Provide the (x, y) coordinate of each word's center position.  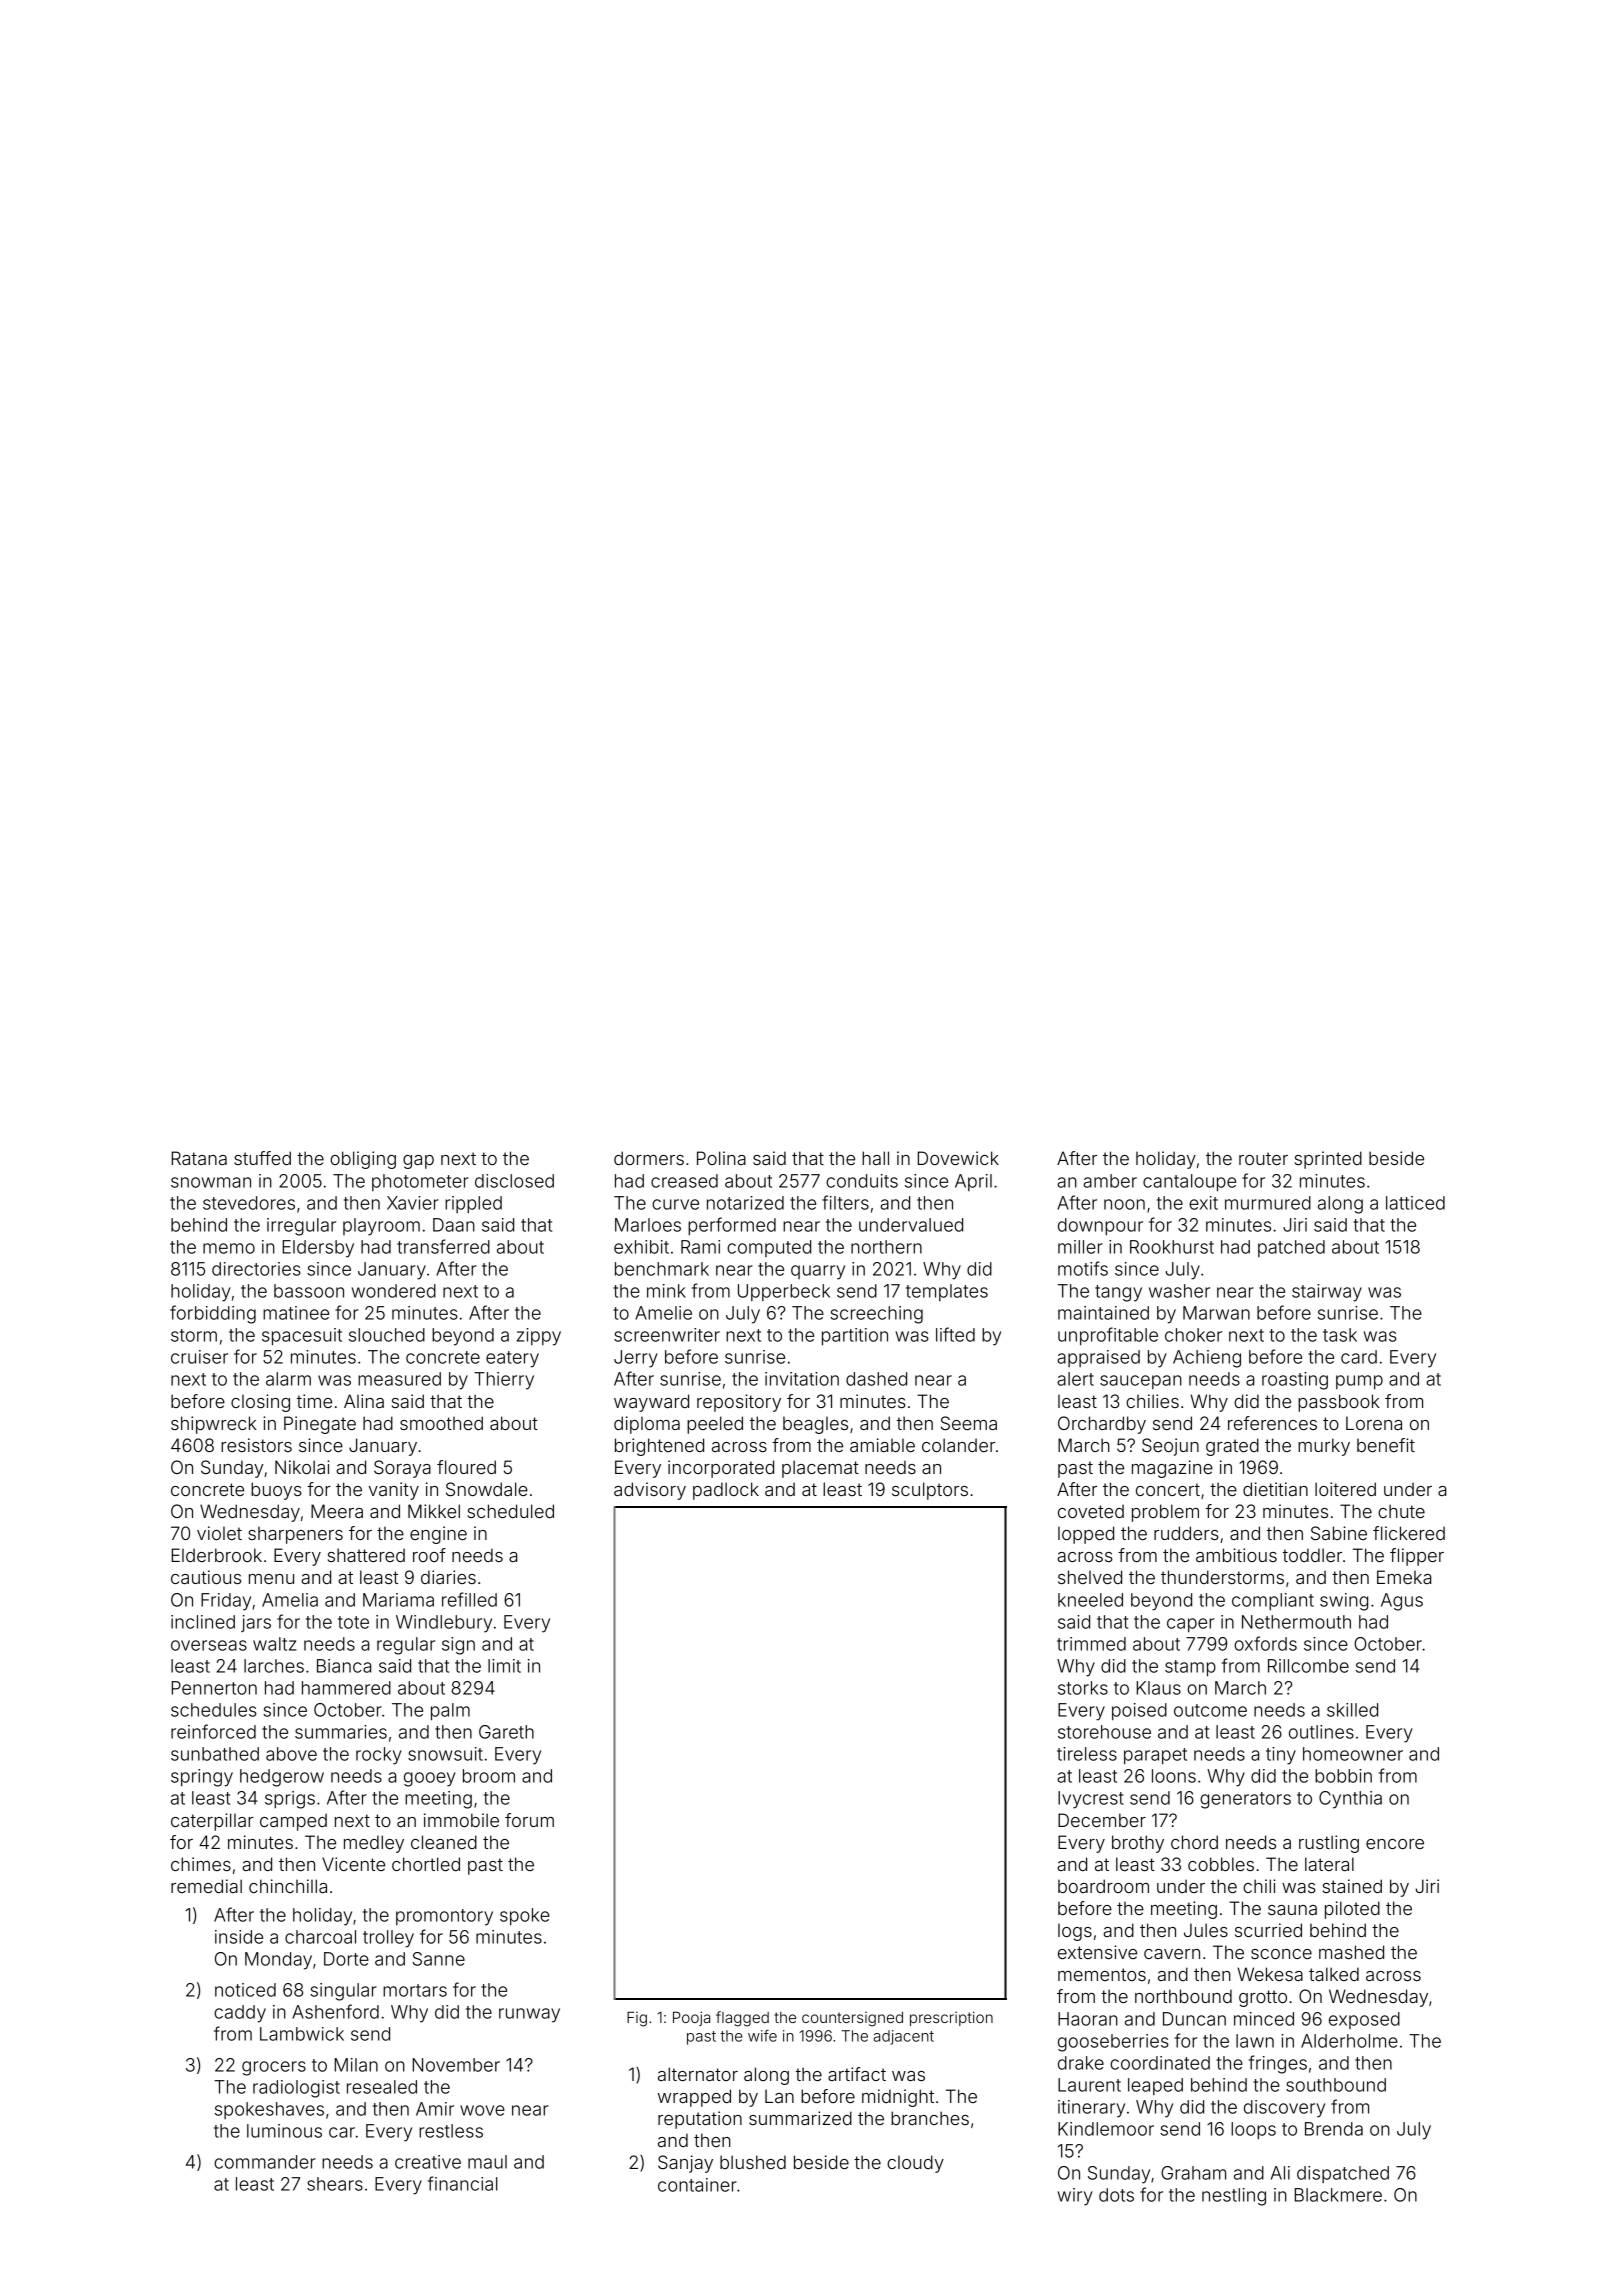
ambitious (1236, 1555)
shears (335, 2184)
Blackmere (1338, 2195)
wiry (1075, 2197)
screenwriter (667, 1335)
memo (229, 1248)
